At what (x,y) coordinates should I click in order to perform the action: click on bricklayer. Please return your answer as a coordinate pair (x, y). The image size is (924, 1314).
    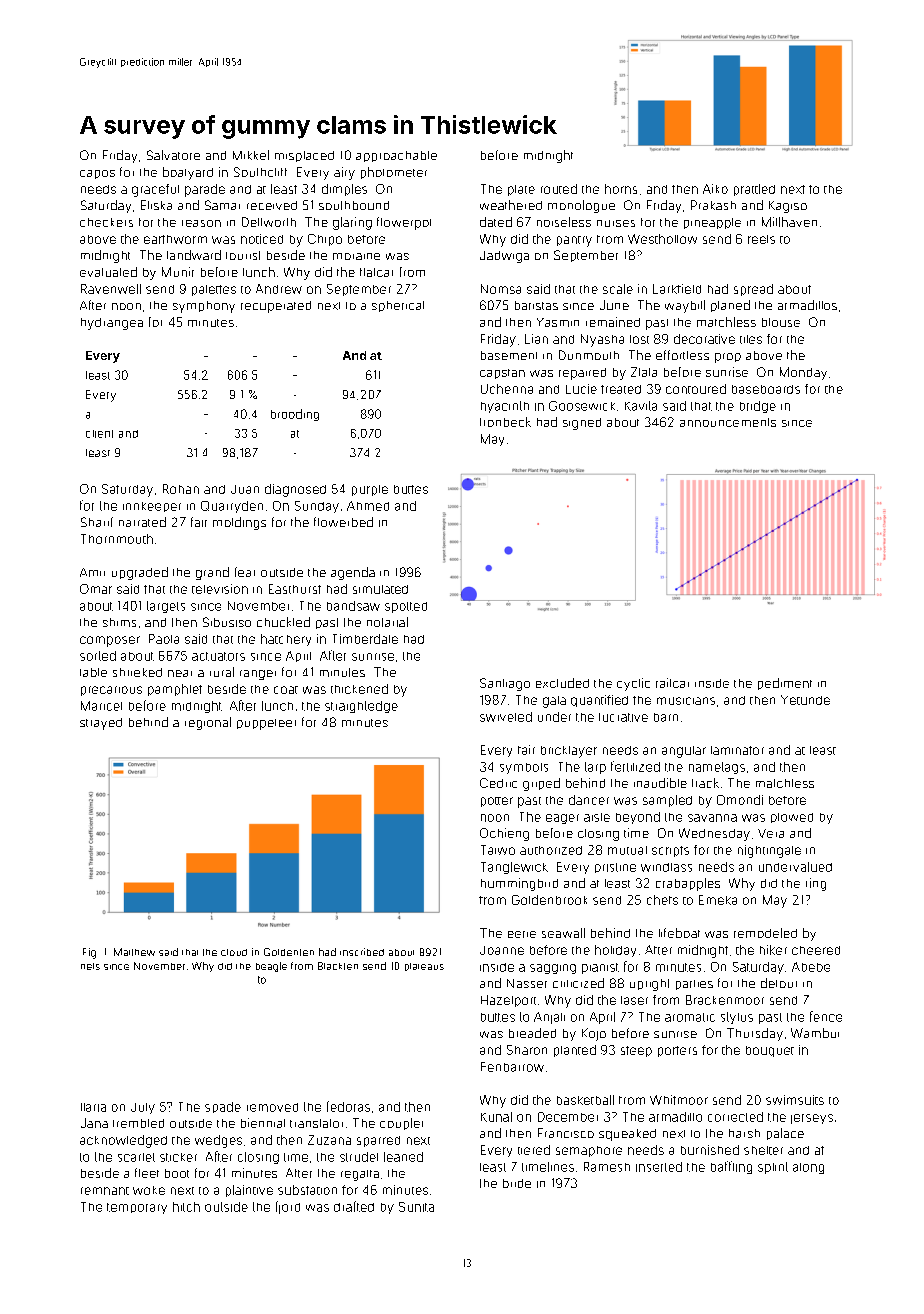
    Looking at the image, I should click on (569, 752).
